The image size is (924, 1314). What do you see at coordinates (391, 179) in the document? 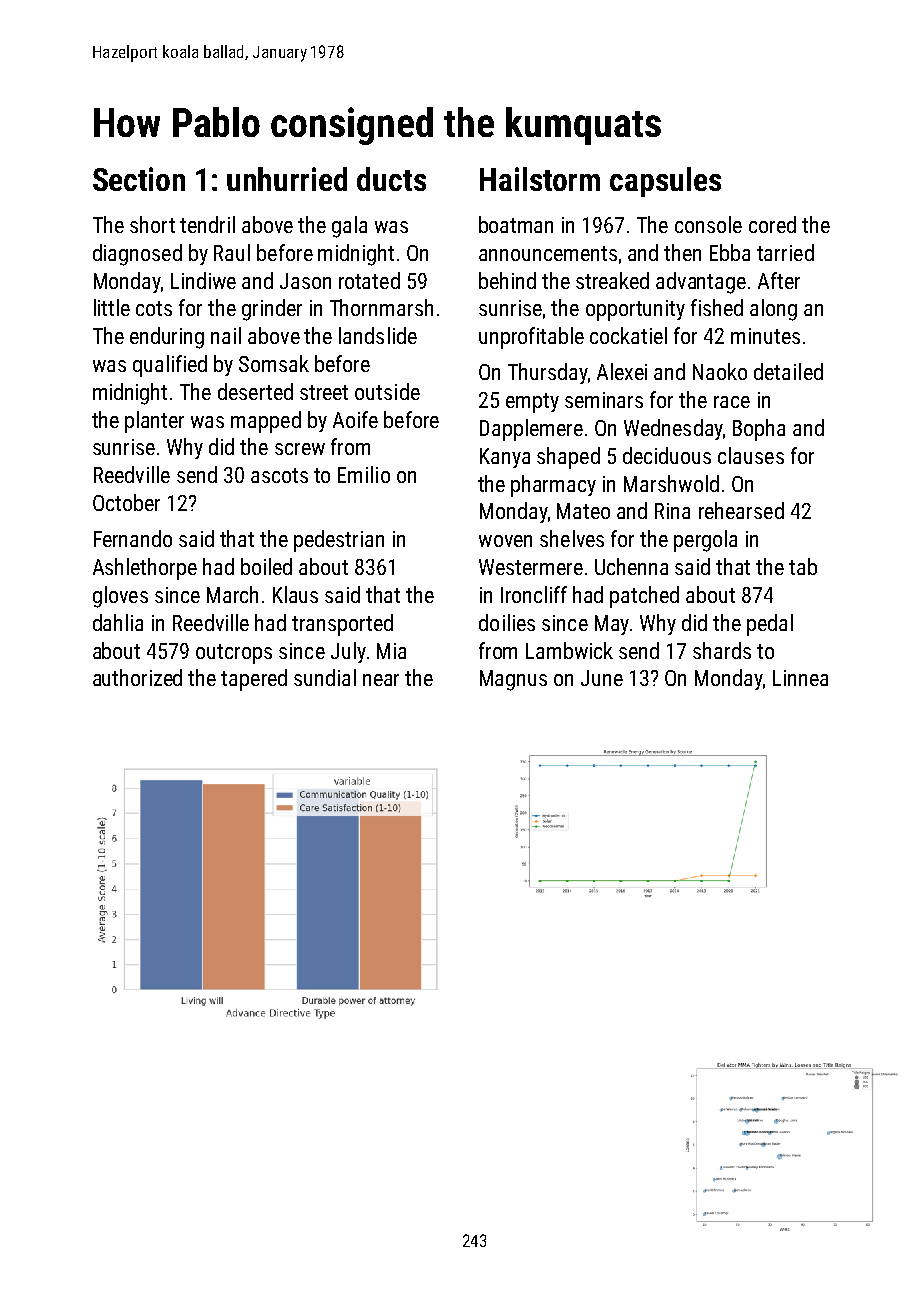
I see `ducts` at bounding box center [391, 179].
